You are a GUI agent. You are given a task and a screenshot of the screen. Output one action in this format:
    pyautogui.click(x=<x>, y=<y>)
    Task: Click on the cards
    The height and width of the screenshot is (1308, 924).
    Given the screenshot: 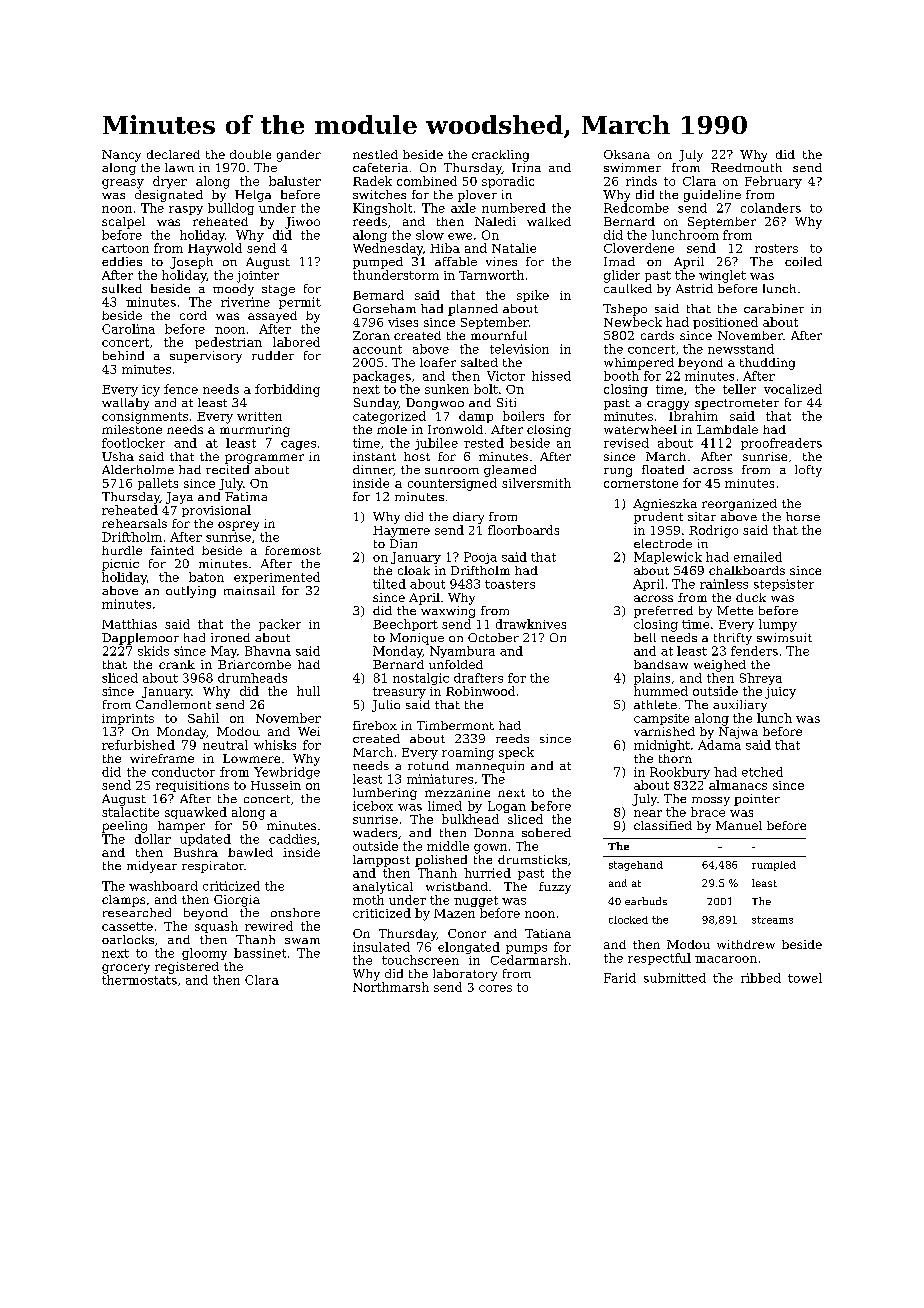 What is the action you would take?
    pyautogui.click(x=657, y=335)
